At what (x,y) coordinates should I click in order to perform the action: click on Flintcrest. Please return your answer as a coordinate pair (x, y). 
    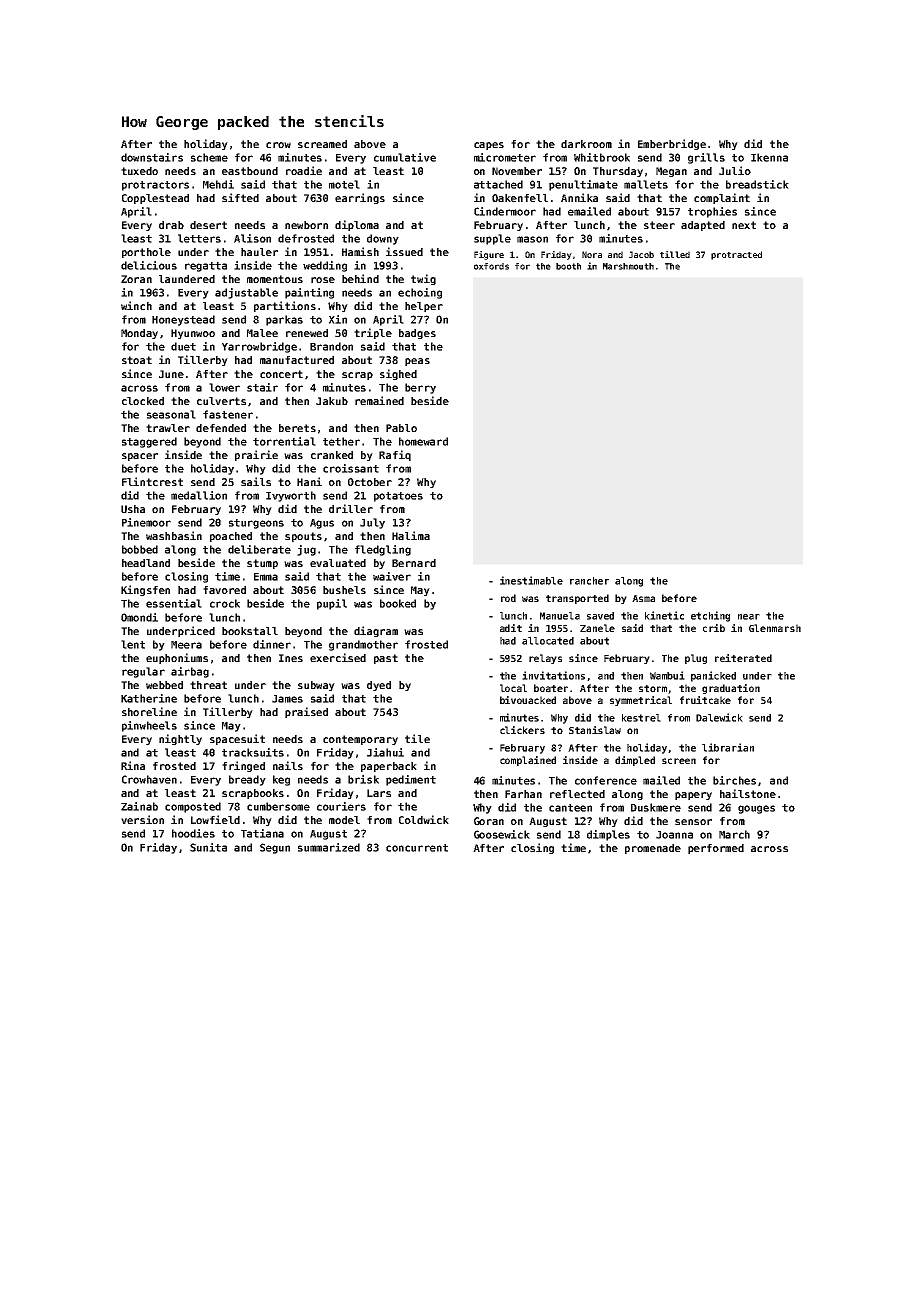
    Looking at the image, I should click on (152, 481).
